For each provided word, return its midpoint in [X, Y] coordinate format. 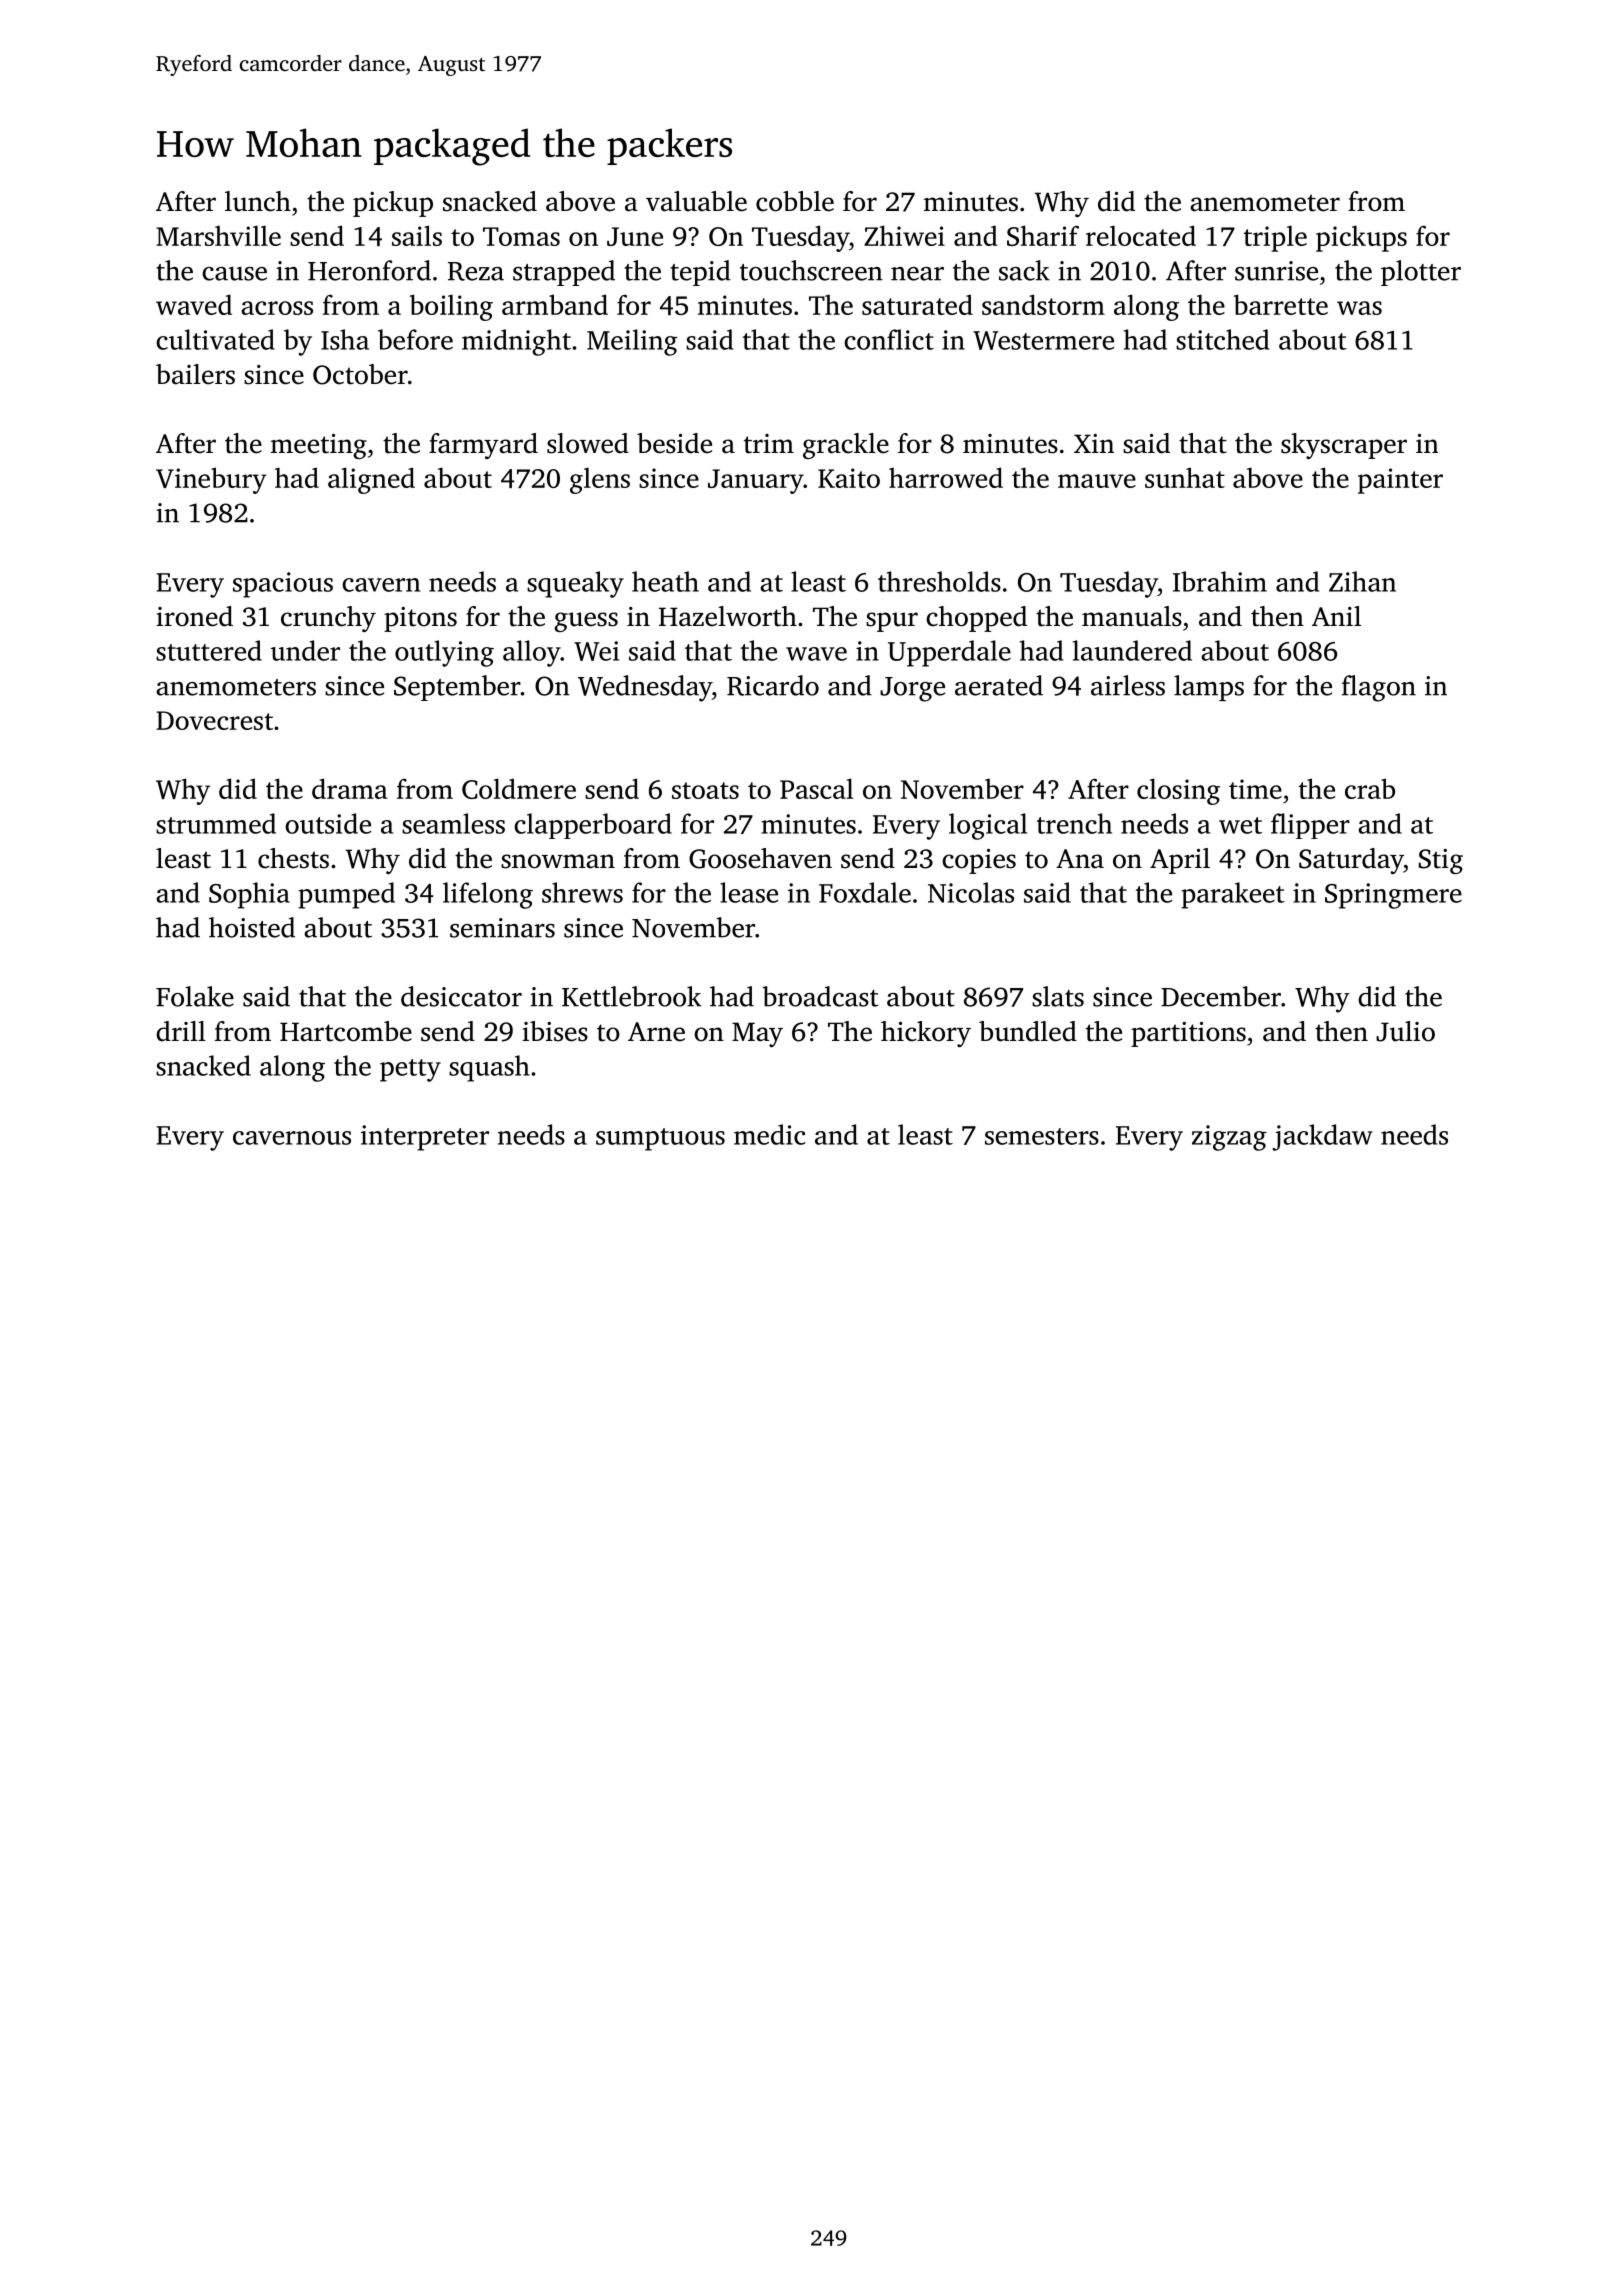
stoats [705, 790]
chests [293, 858]
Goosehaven [760, 858]
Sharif [1043, 235]
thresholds [939, 581]
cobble [795, 201]
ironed [194, 616]
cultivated [215, 339]
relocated [1141, 235]
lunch [258, 201]
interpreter [425, 1138]
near [917, 274]
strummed [216, 823]
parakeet [1233, 895]
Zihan [1362, 581]
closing [1178, 791]
